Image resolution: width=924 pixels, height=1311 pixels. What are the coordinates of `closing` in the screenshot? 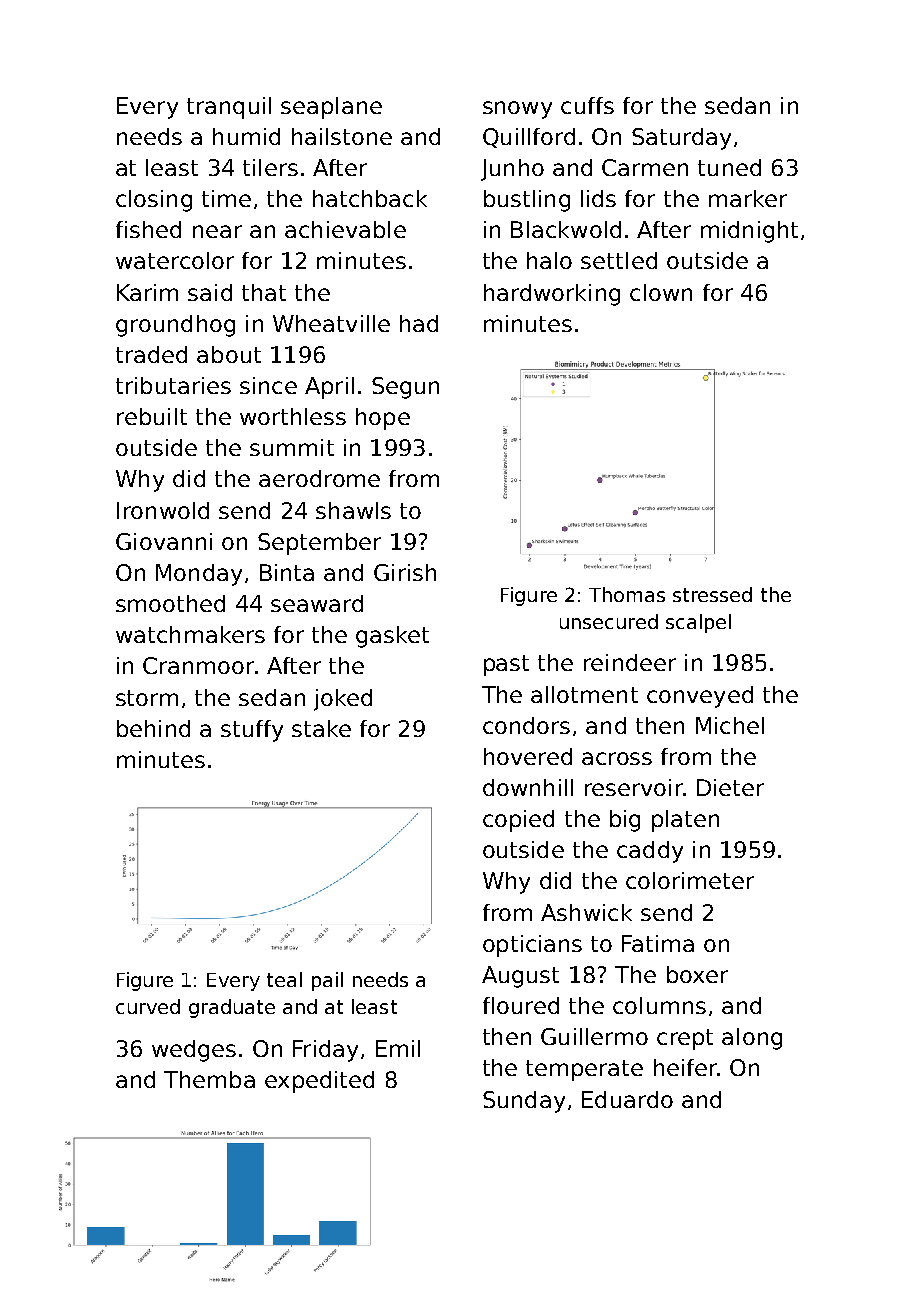 It's located at (154, 201).
